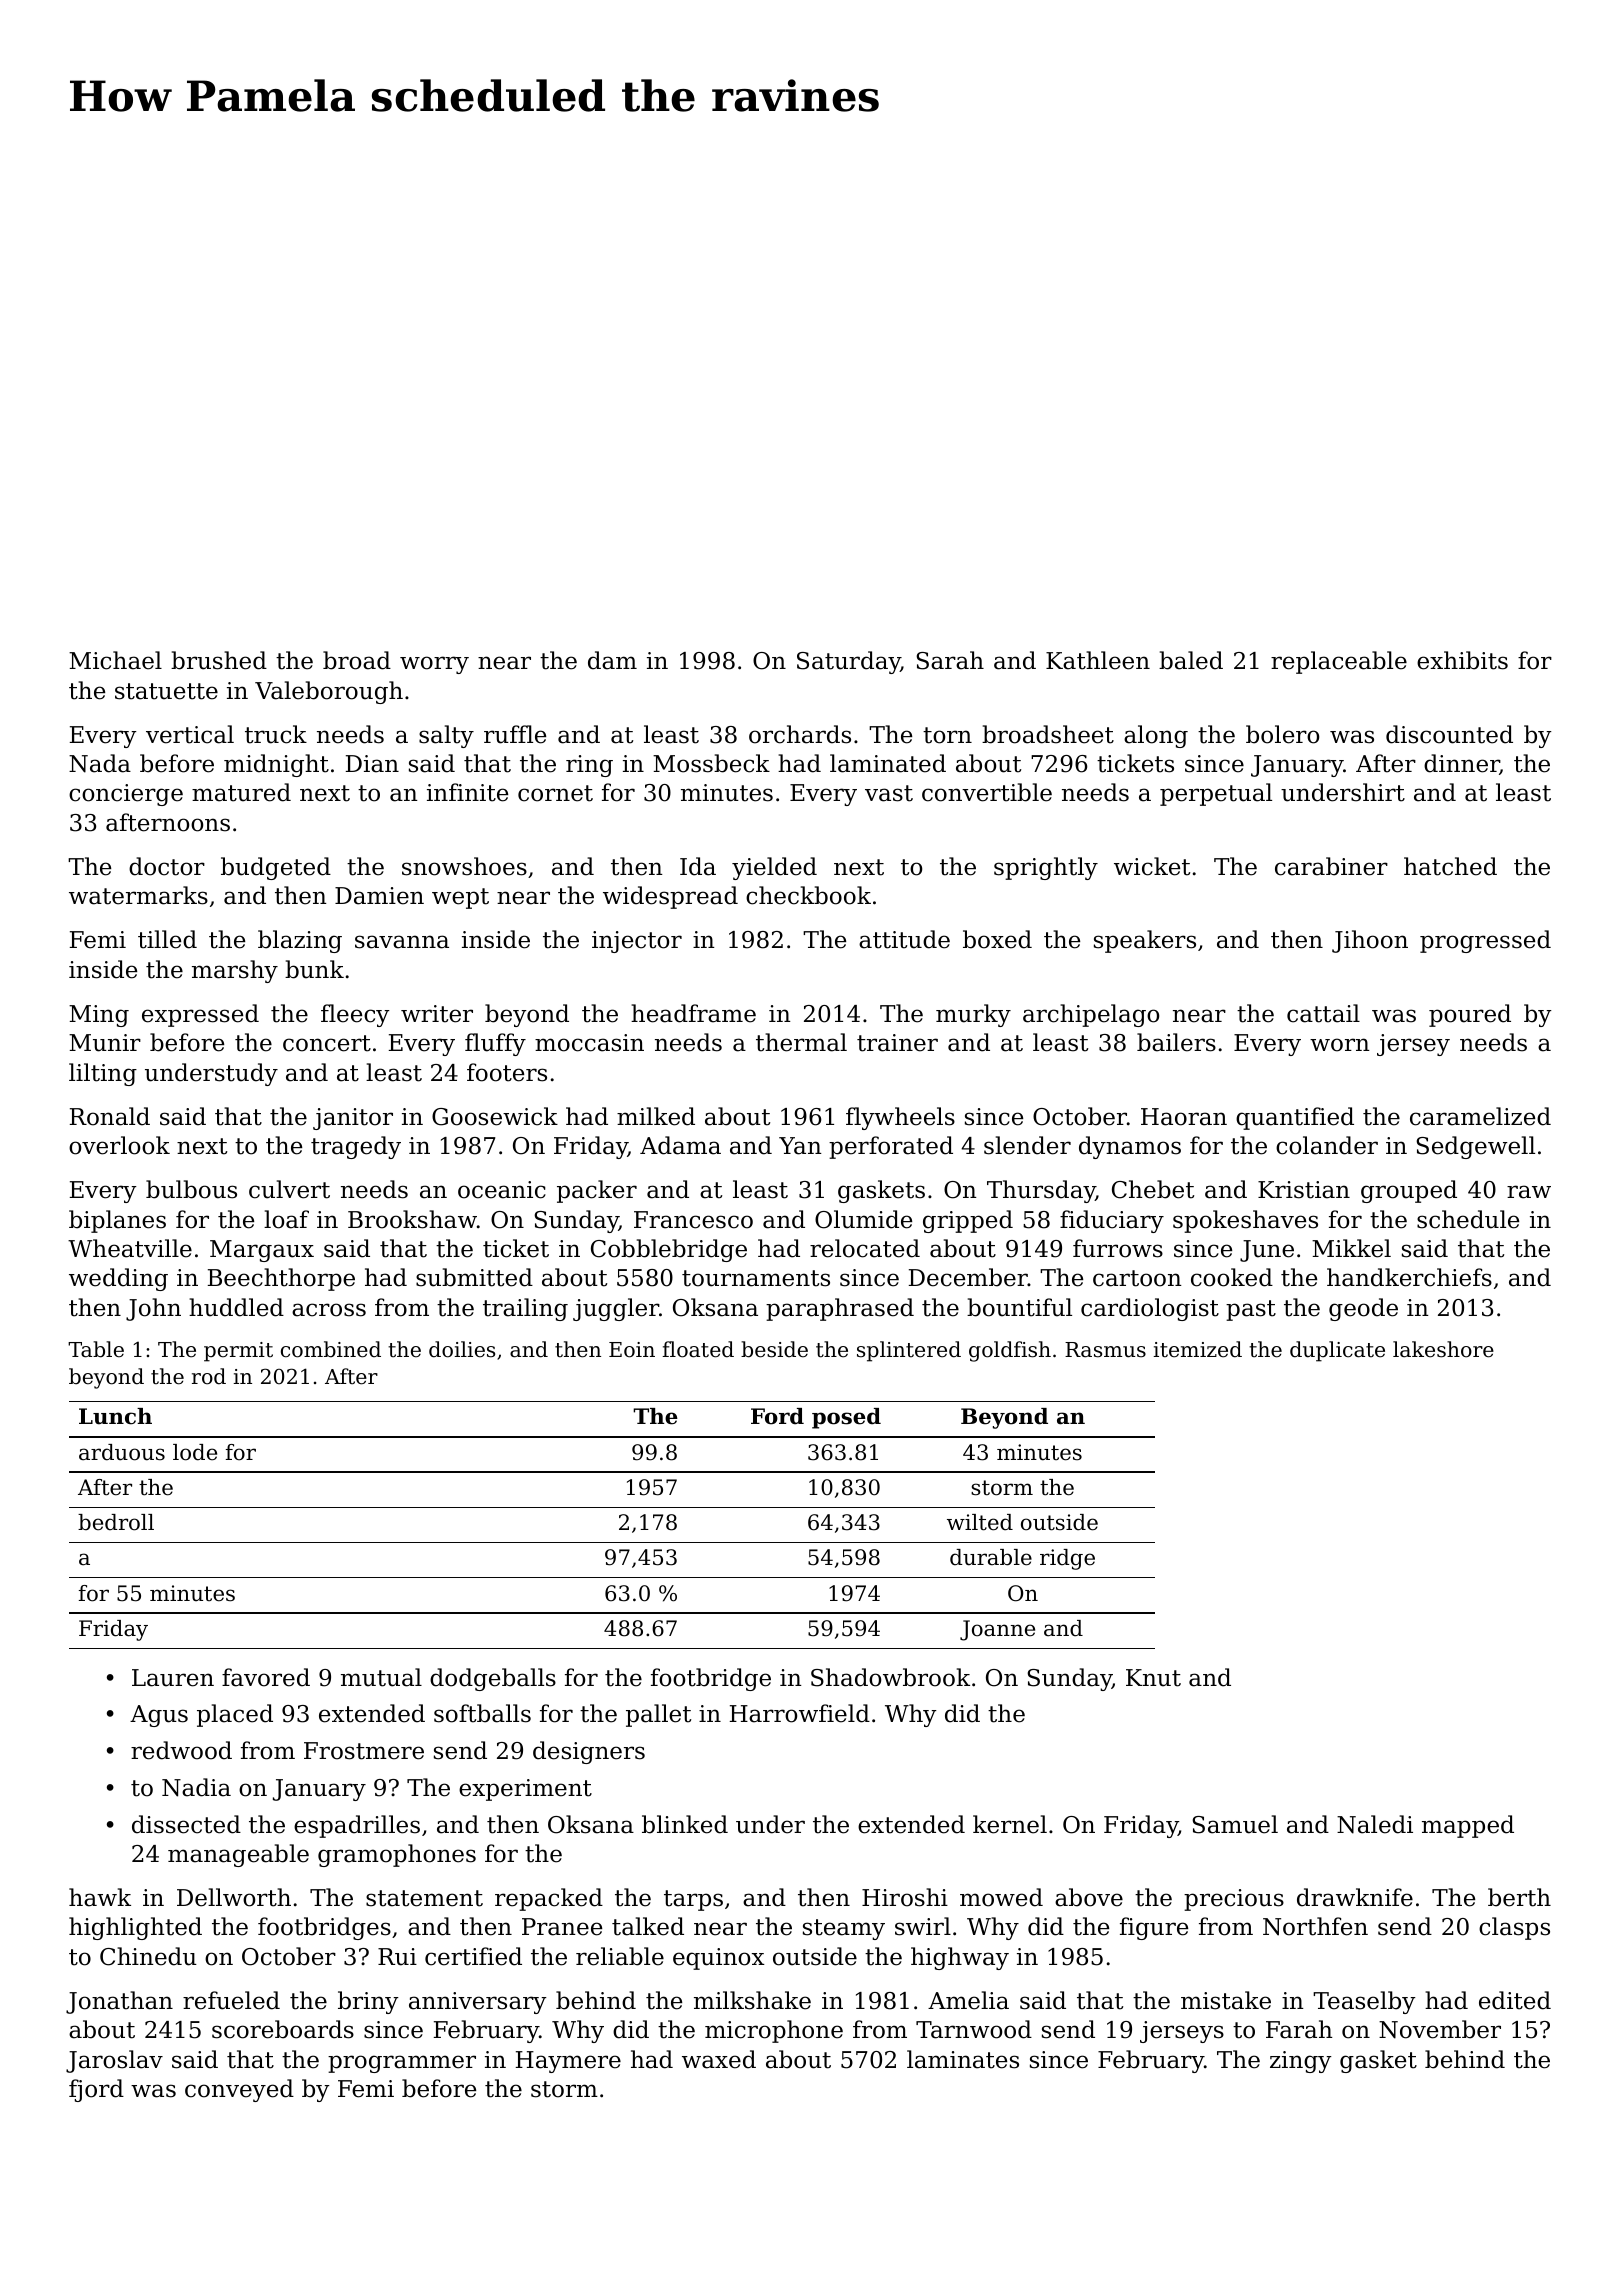 The image size is (1620, 2292). I want to click on Lunch, so click(115, 1416).
